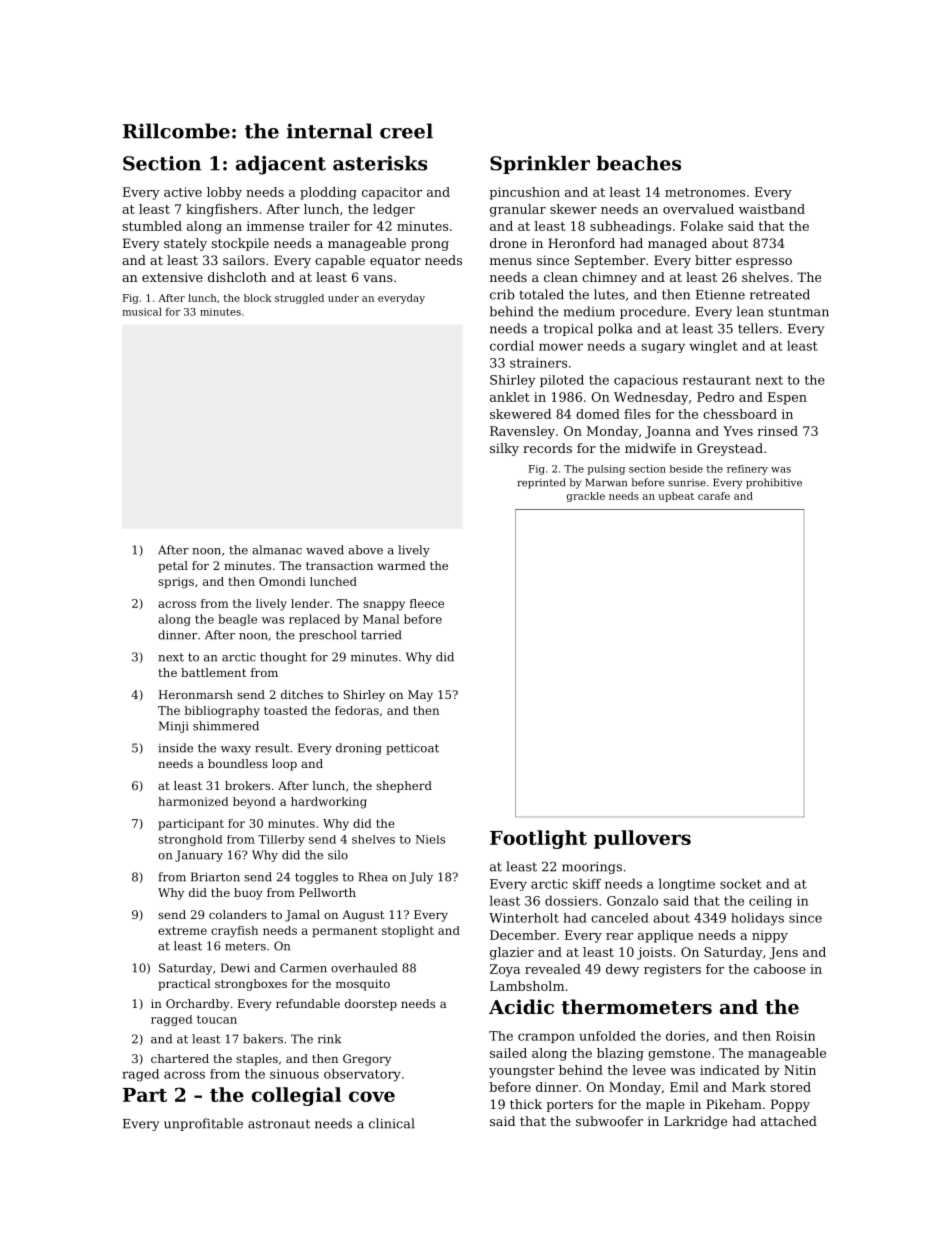 Image resolution: width=952 pixels, height=1233 pixels. What do you see at coordinates (642, 839) in the screenshot?
I see `pullovers` at bounding box center [642, 839].
